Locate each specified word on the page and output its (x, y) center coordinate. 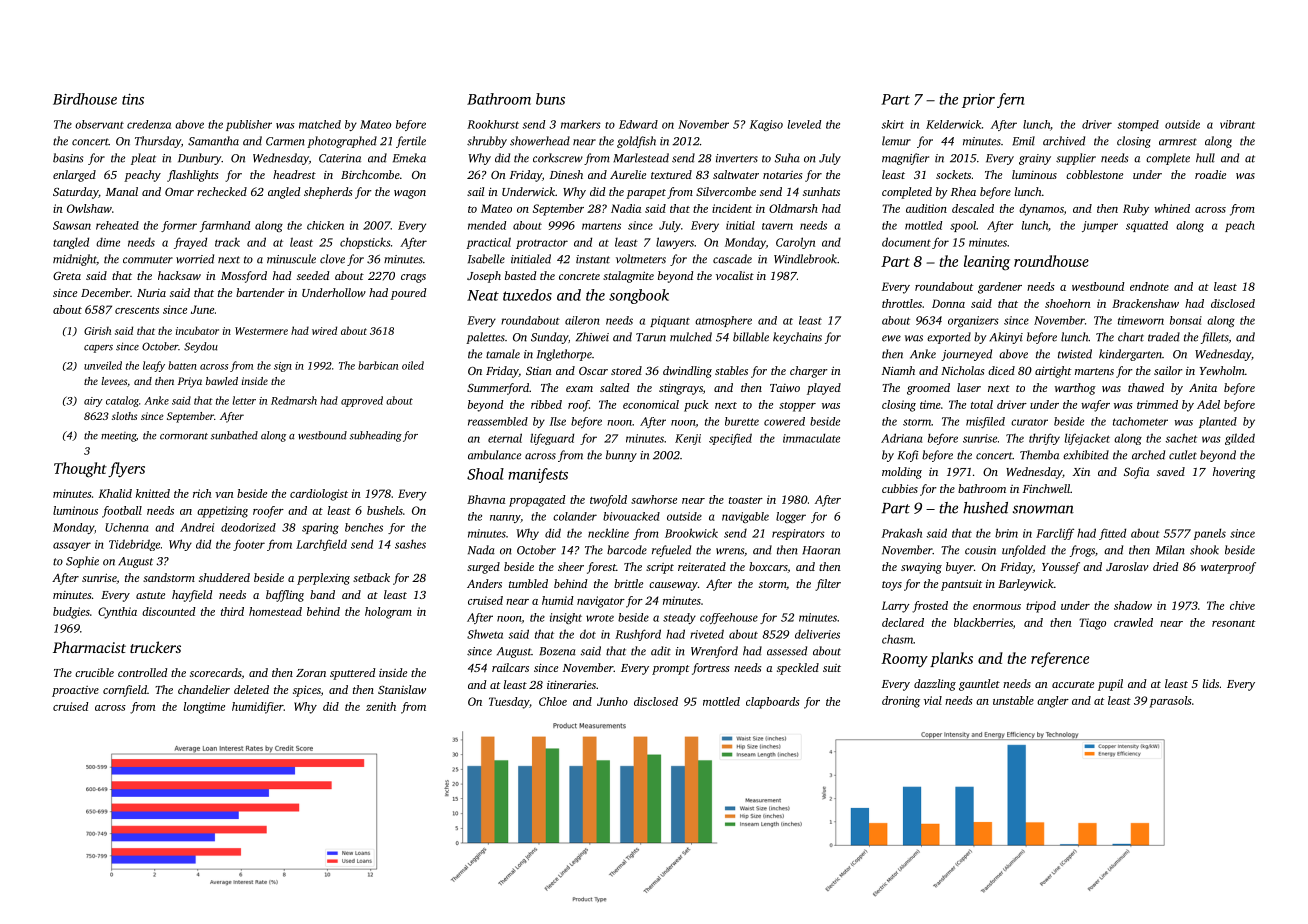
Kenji (688, 439)
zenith (381, 706)
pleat (143, 159)
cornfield (125, 691)
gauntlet (979, 685)
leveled (804, 124)
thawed (1146, 387)
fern (1010, 100)
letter (244, 400)
